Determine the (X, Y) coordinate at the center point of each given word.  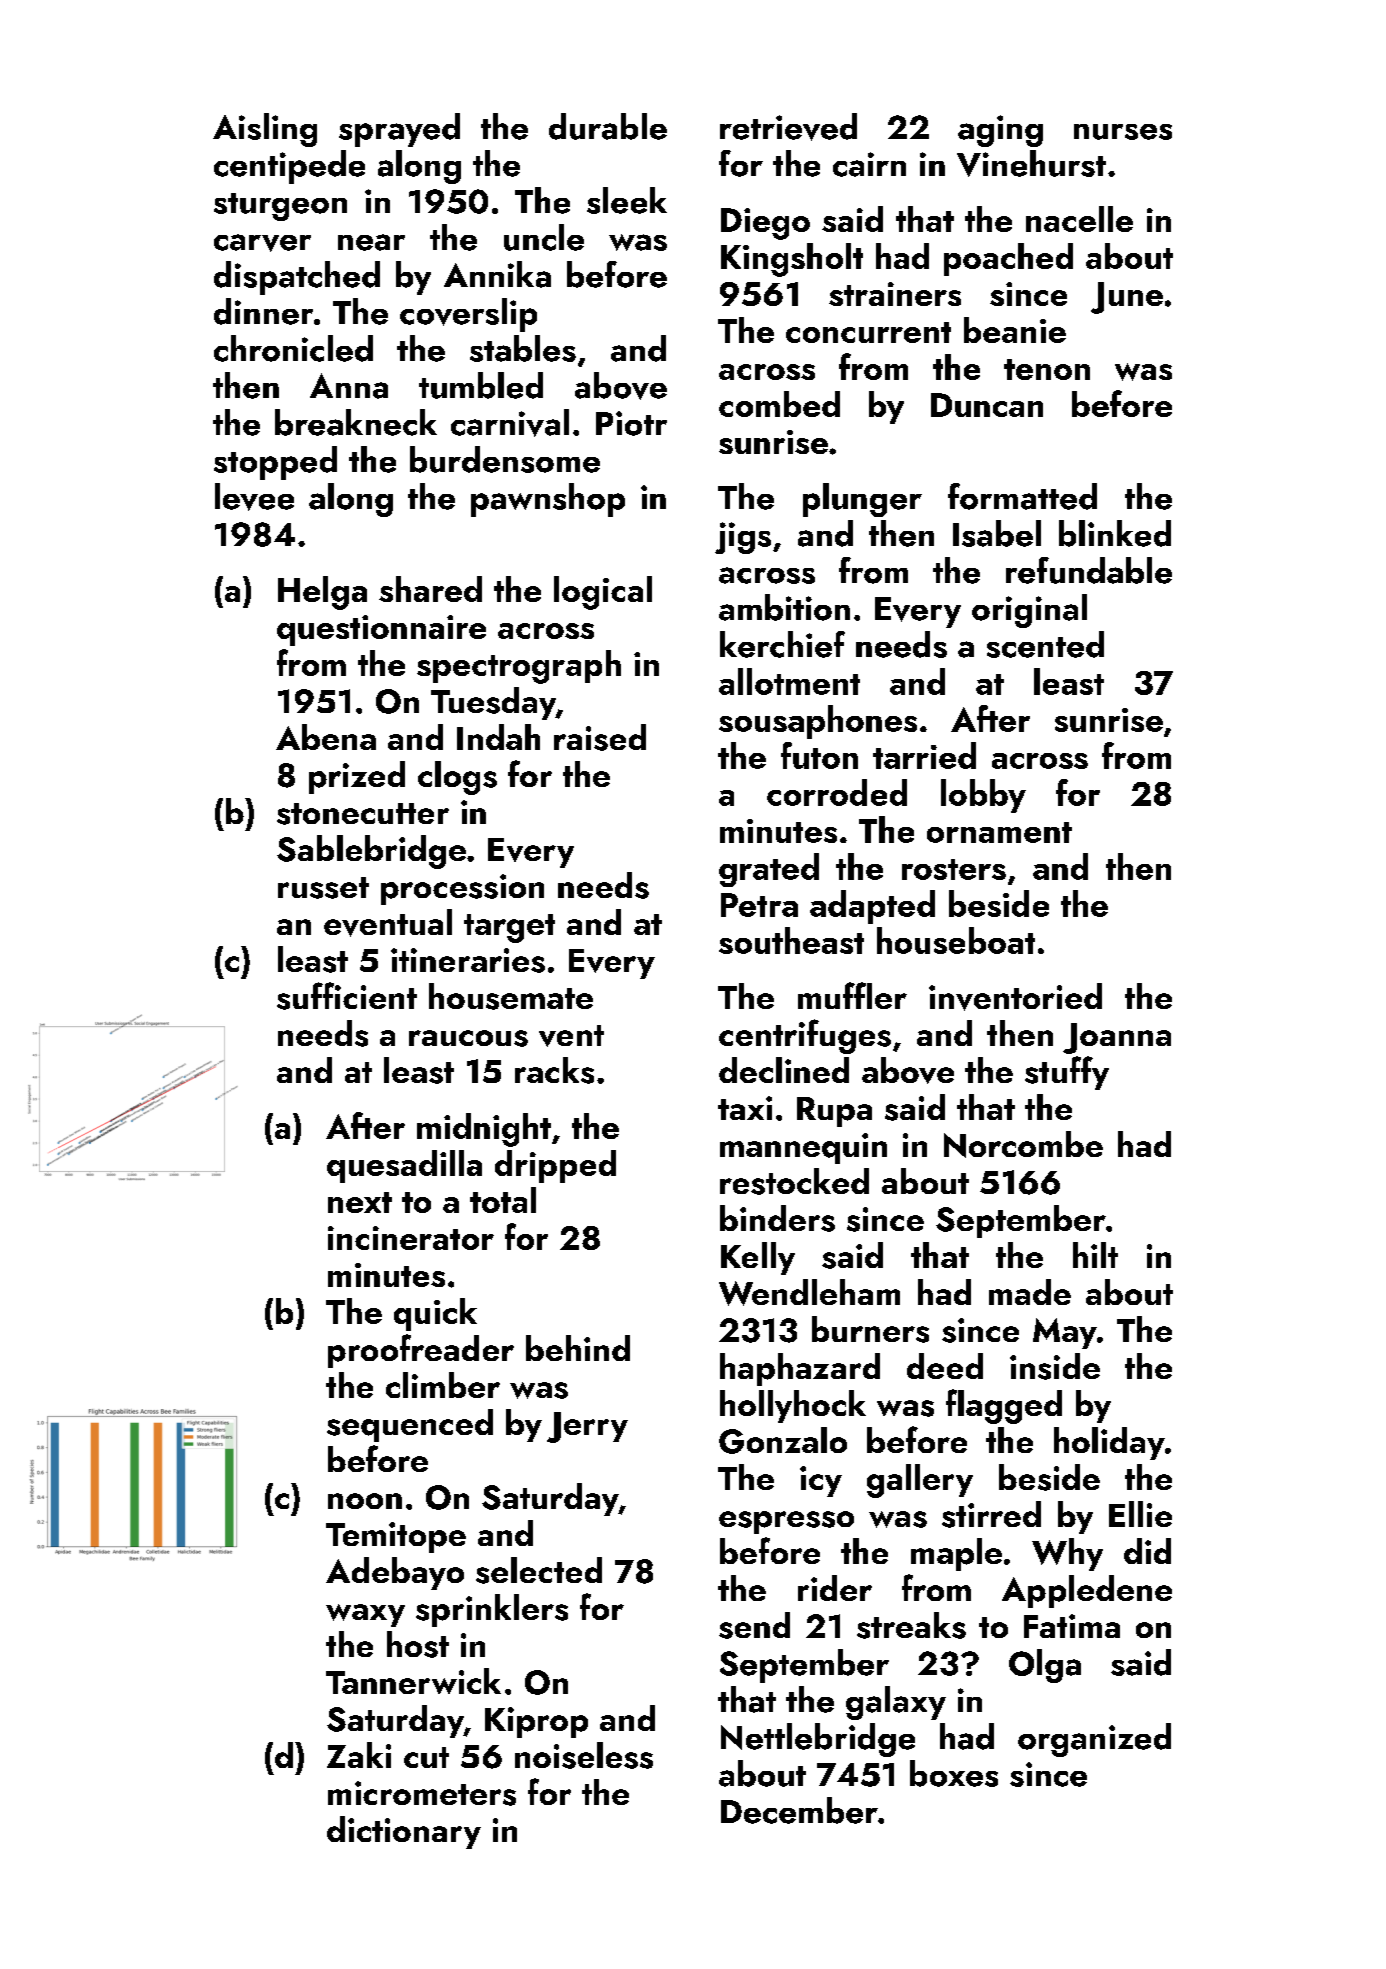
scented (1045, 644)
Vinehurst (1031, 163)
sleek (627, 200)
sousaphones (818, 722)
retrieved (788, 127)
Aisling (265, 130)
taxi (745, 1108)
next (360, 1202)
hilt (1095, 1255)
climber (443, 1385)
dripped (555, 1166)
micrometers (422, 1793)
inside (1055, 1366)
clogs (457, 778)
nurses (1123, 132)
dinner (263, 311)
